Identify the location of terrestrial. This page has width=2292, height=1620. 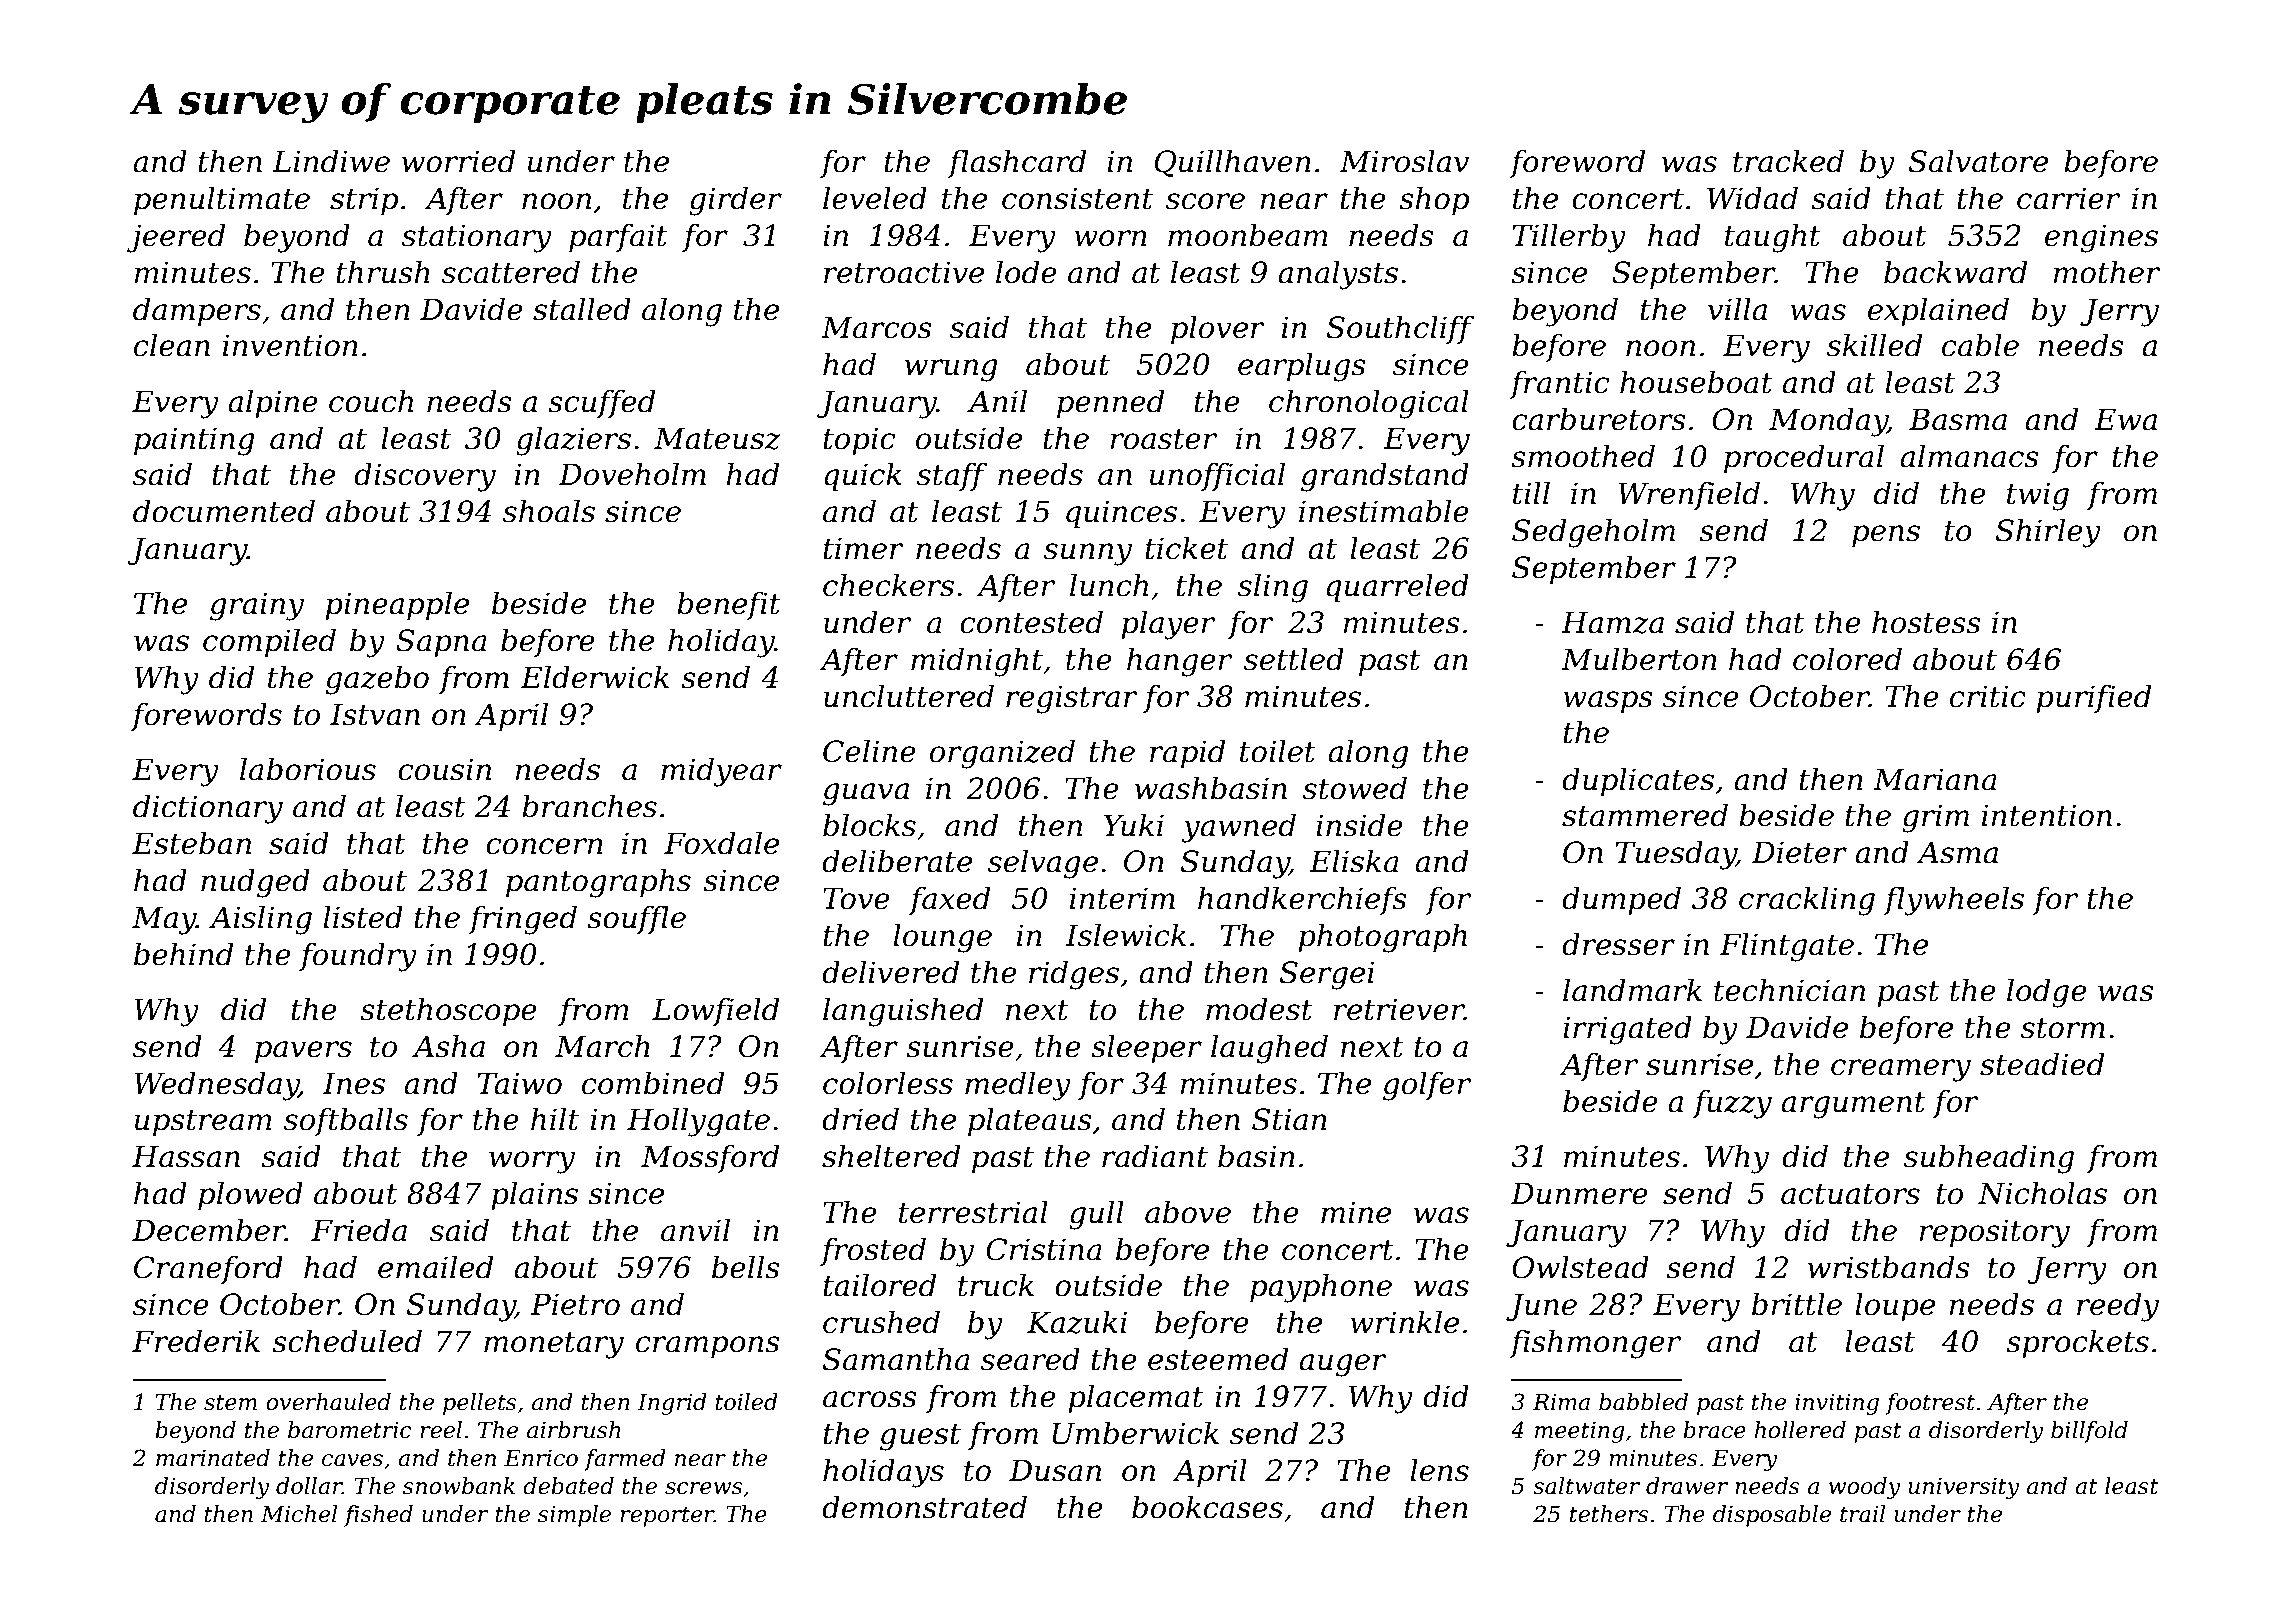
(973, 1212).
